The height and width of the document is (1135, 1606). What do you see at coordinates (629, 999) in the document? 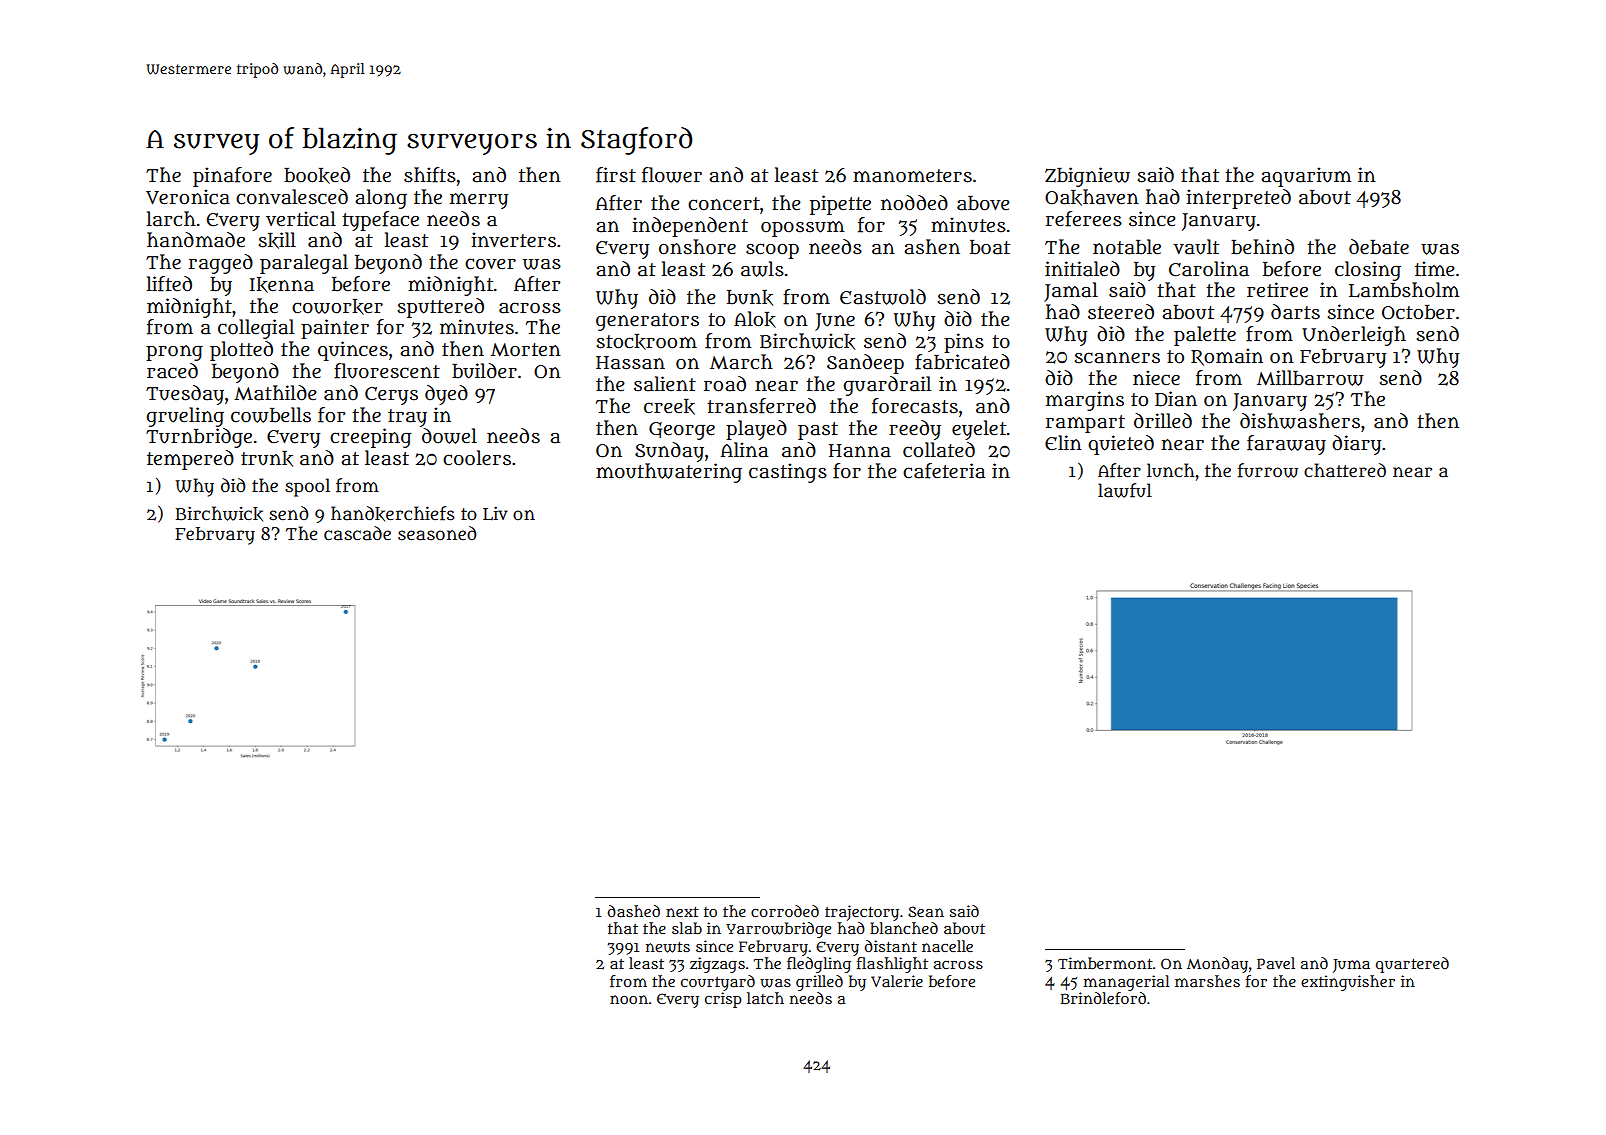
I see `noon` at bounding box center [629, 999].
